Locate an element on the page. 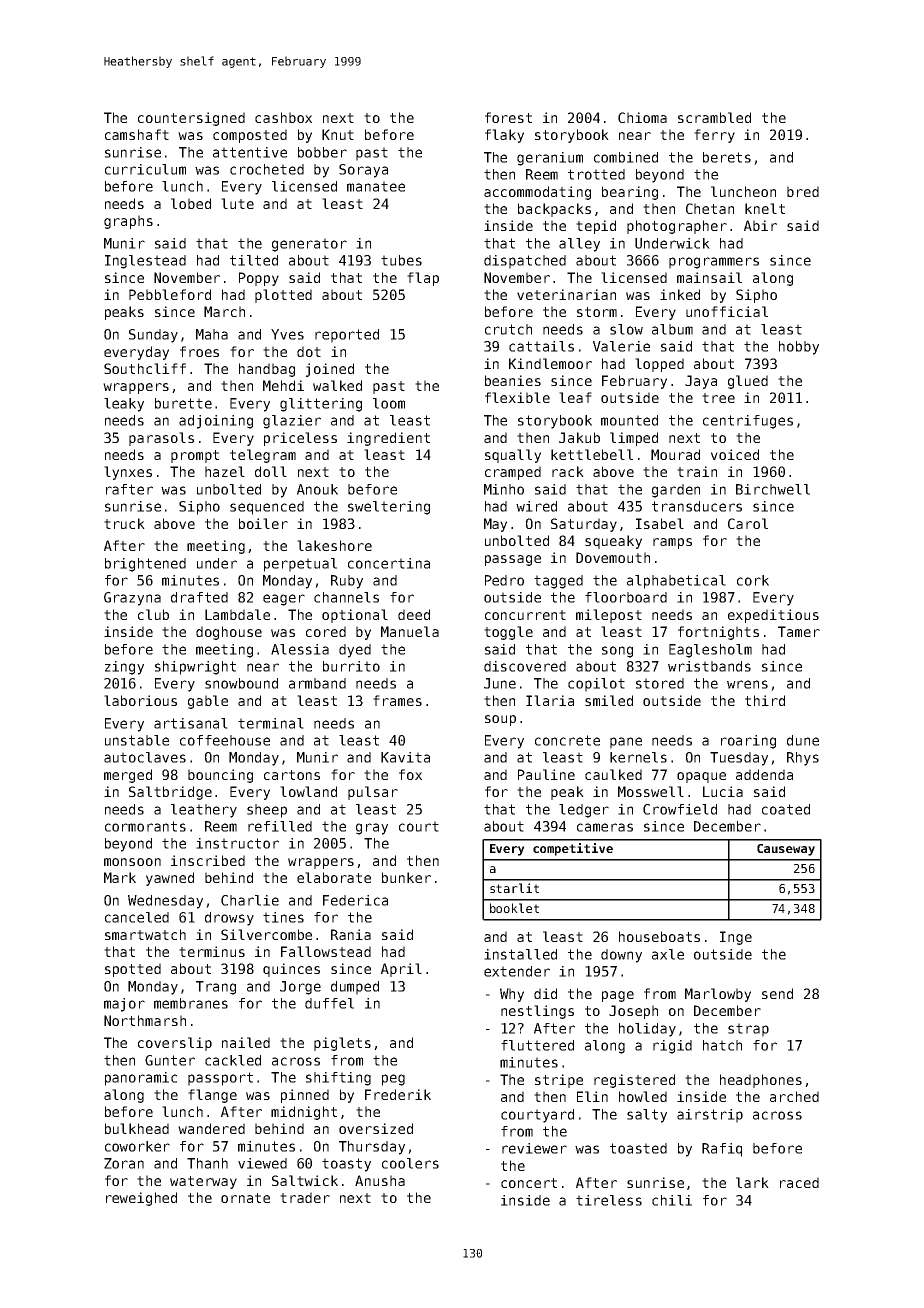 The height and width of the document is (1308, 924). instructor is located at coordinates (237, 843).
